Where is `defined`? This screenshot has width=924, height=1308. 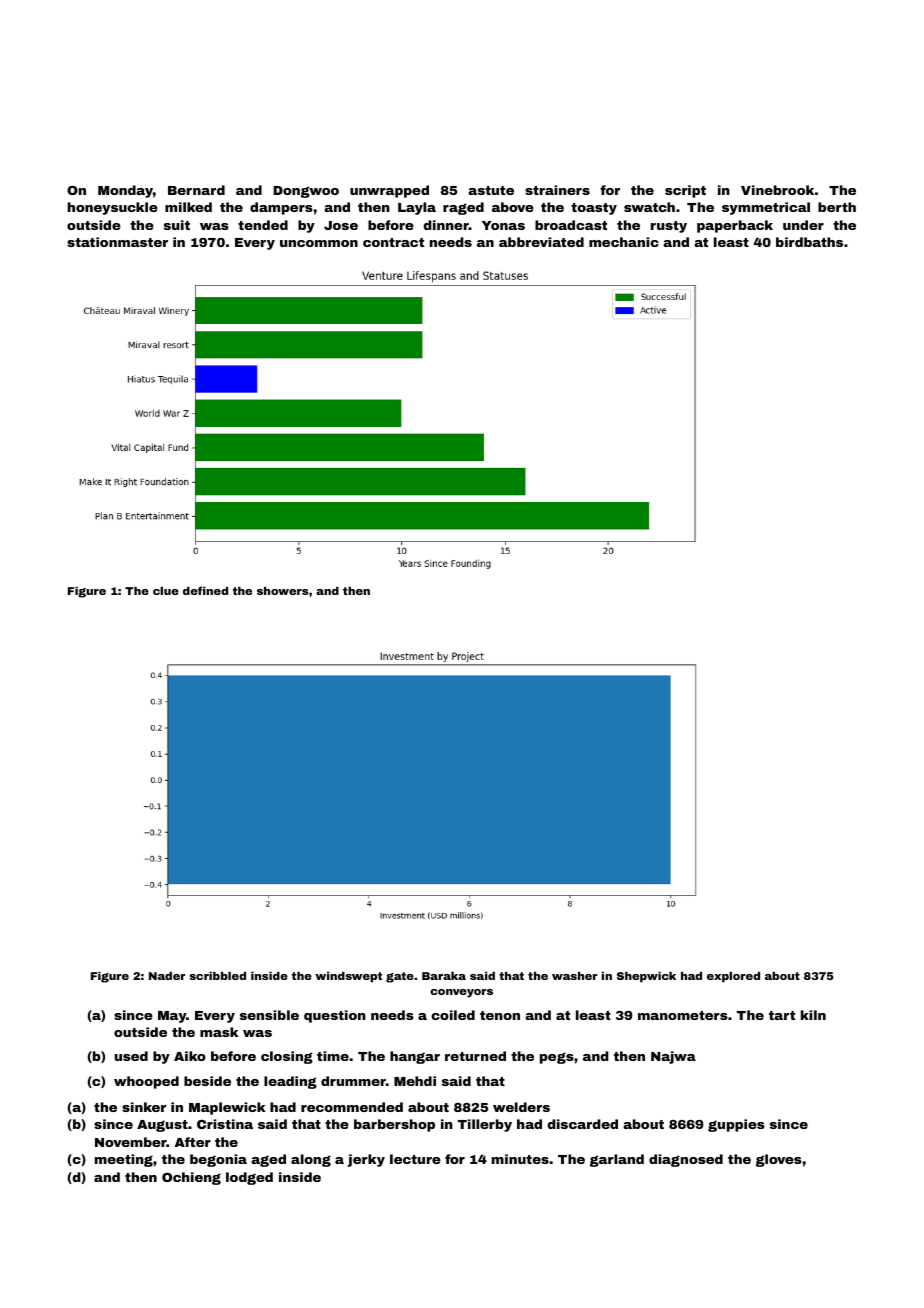
defined is located at coordinates (205, 590).
